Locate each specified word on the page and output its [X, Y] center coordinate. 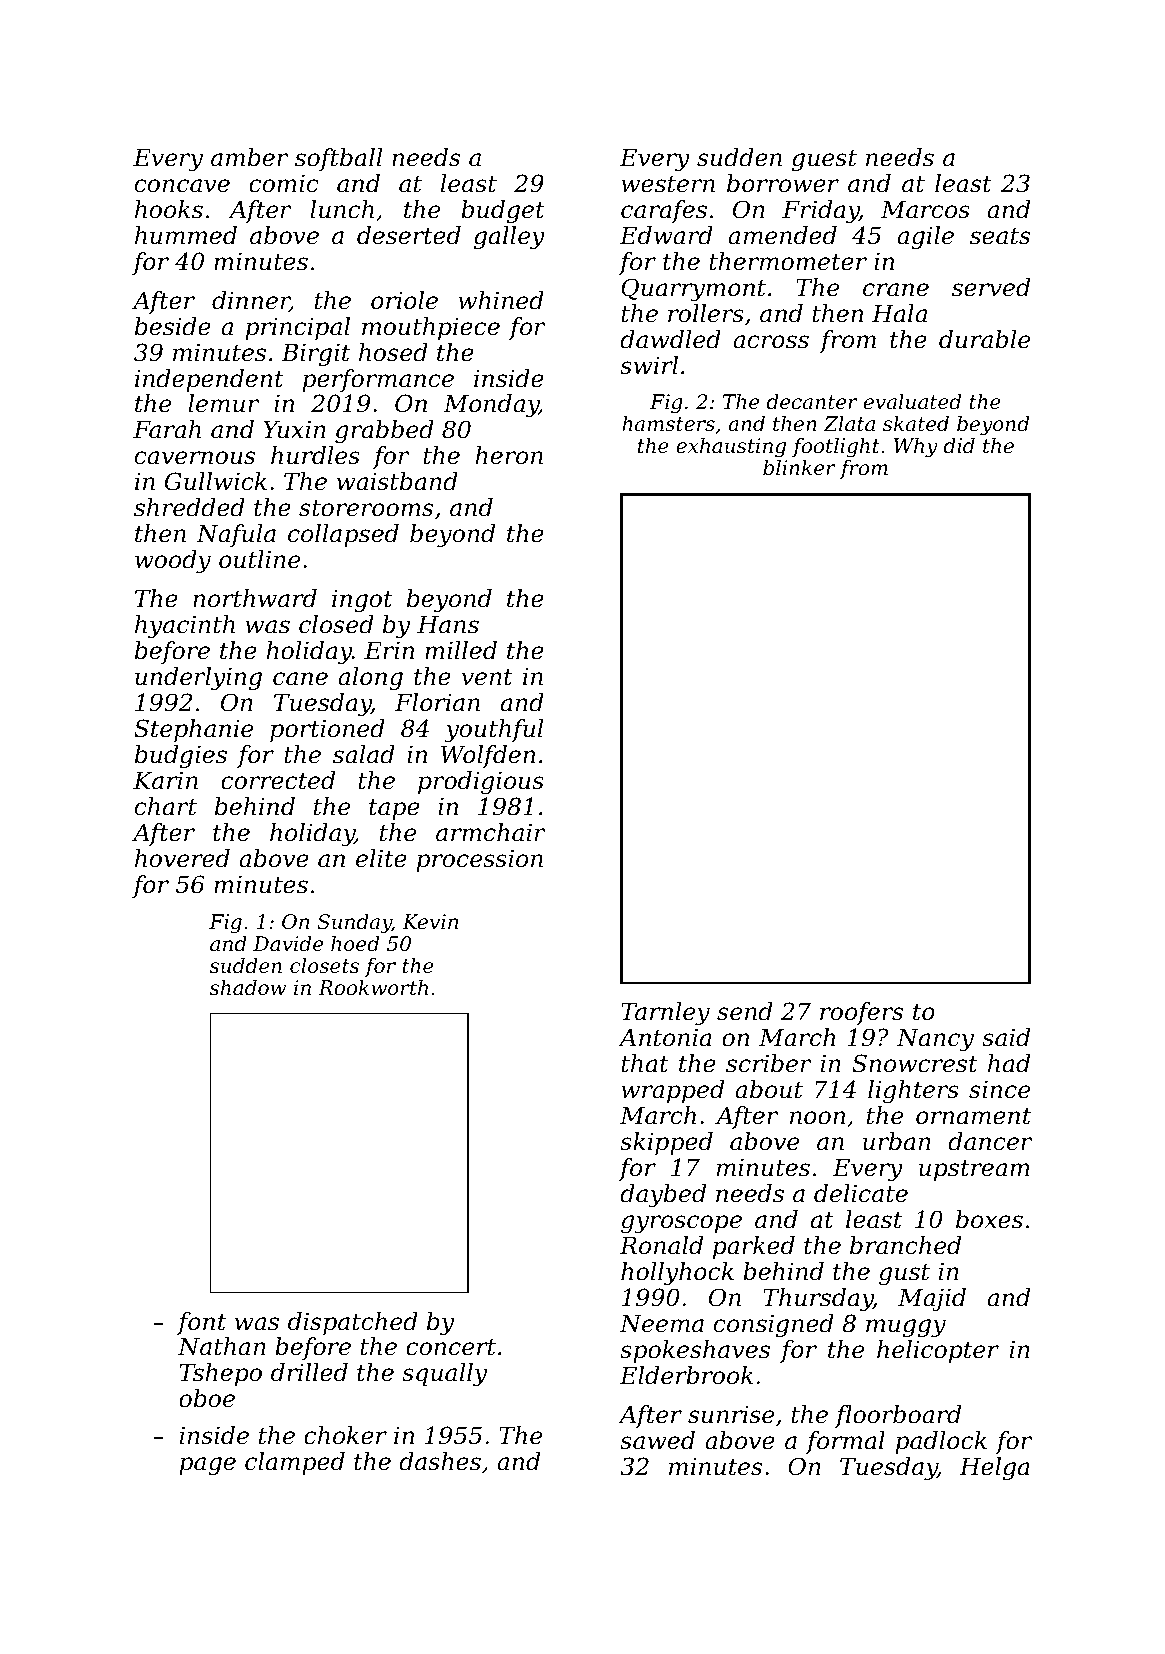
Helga [994, 1468]
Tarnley [665, 1013]
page [207, 1466]
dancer [990, 1141]
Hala [899, 313]
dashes [440, 1461]
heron [509, 455]
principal [297, 328]
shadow [248, 987]
